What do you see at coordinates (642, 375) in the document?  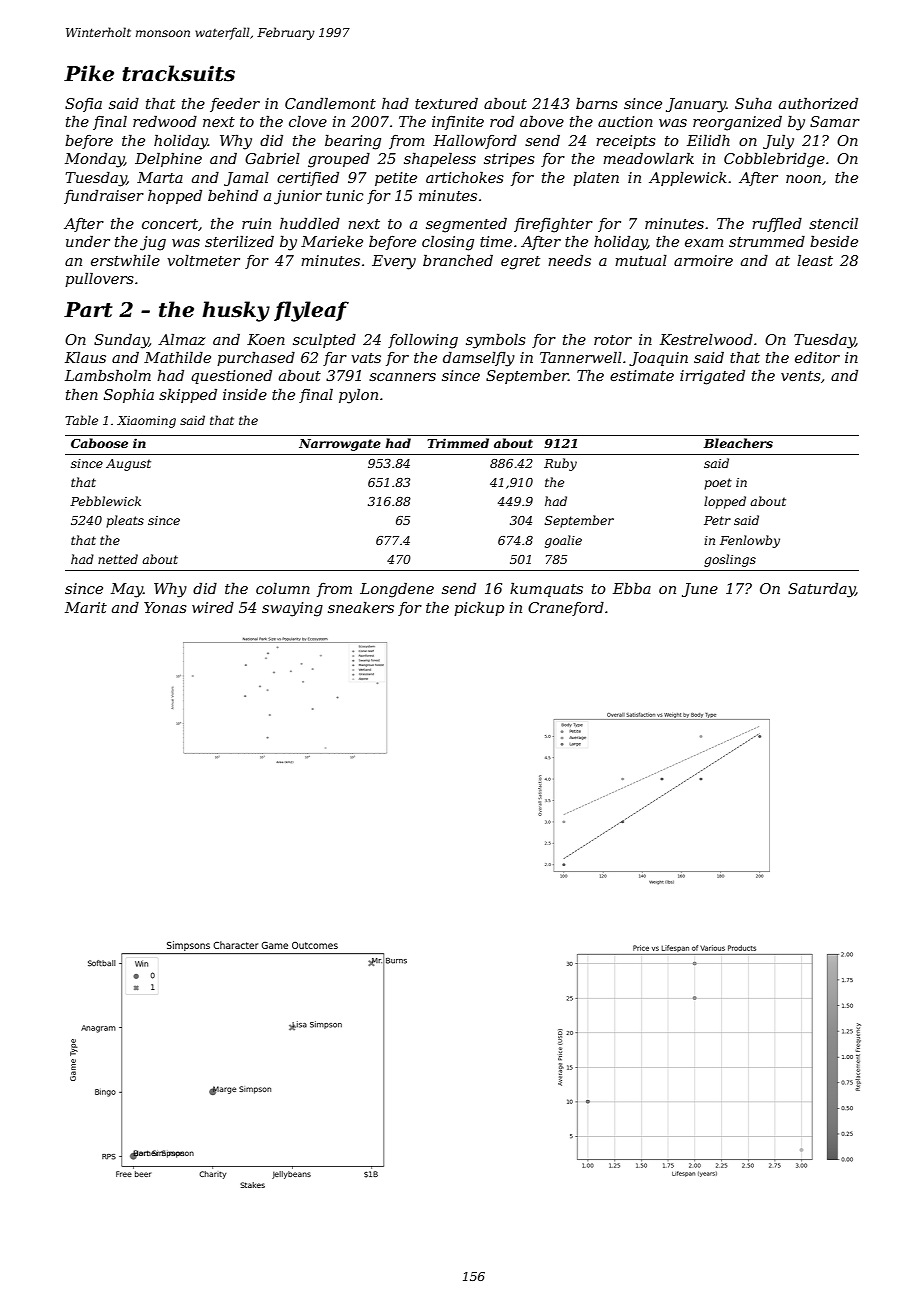 I see `estimate` at bounding box center [642, 375].
